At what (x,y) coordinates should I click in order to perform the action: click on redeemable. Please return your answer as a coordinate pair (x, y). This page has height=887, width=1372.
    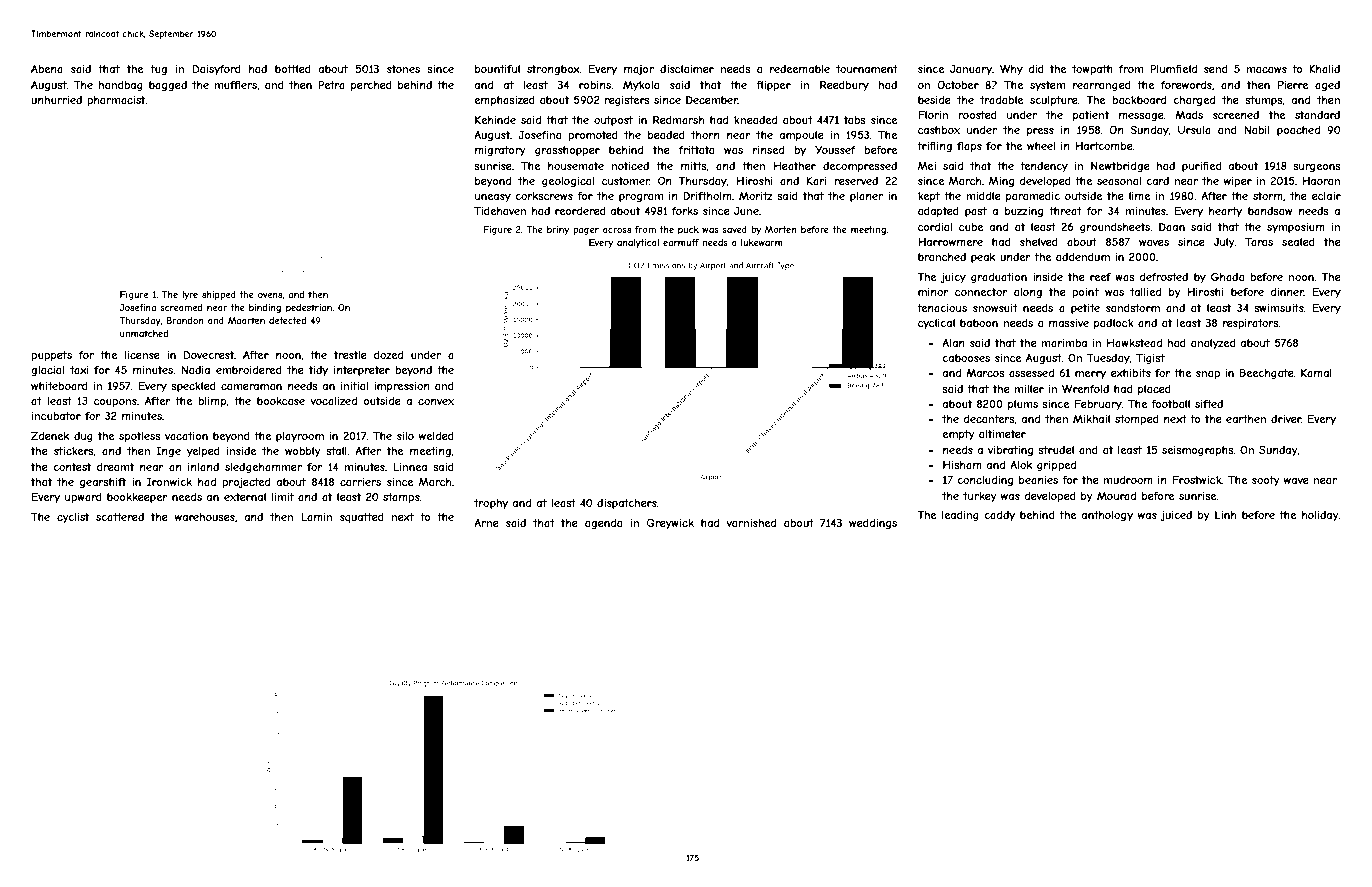
    Looking at the image, I should click on (800, 69).
